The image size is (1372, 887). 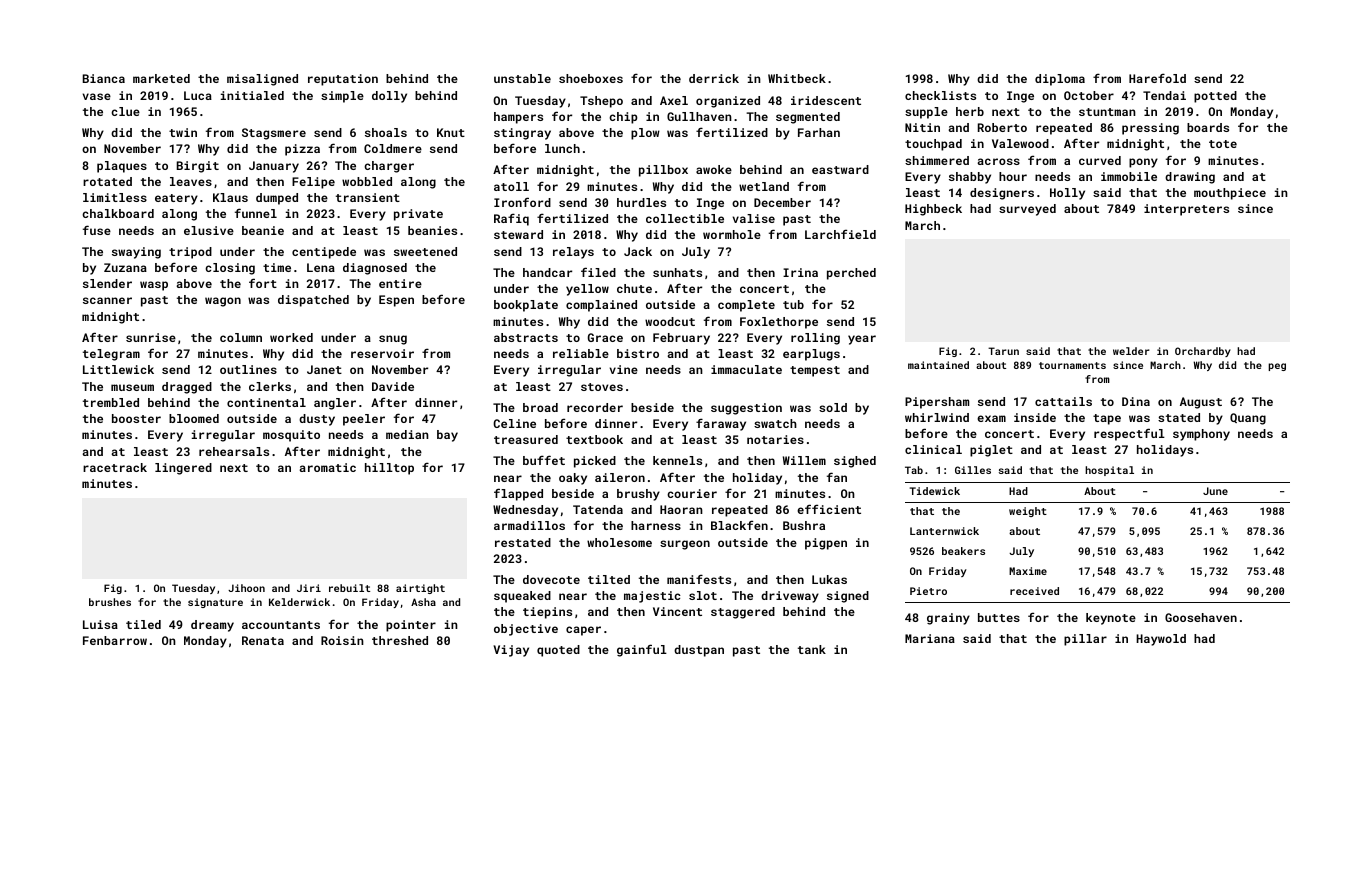 I want to click on Janet, so click(x=324, y=369).
